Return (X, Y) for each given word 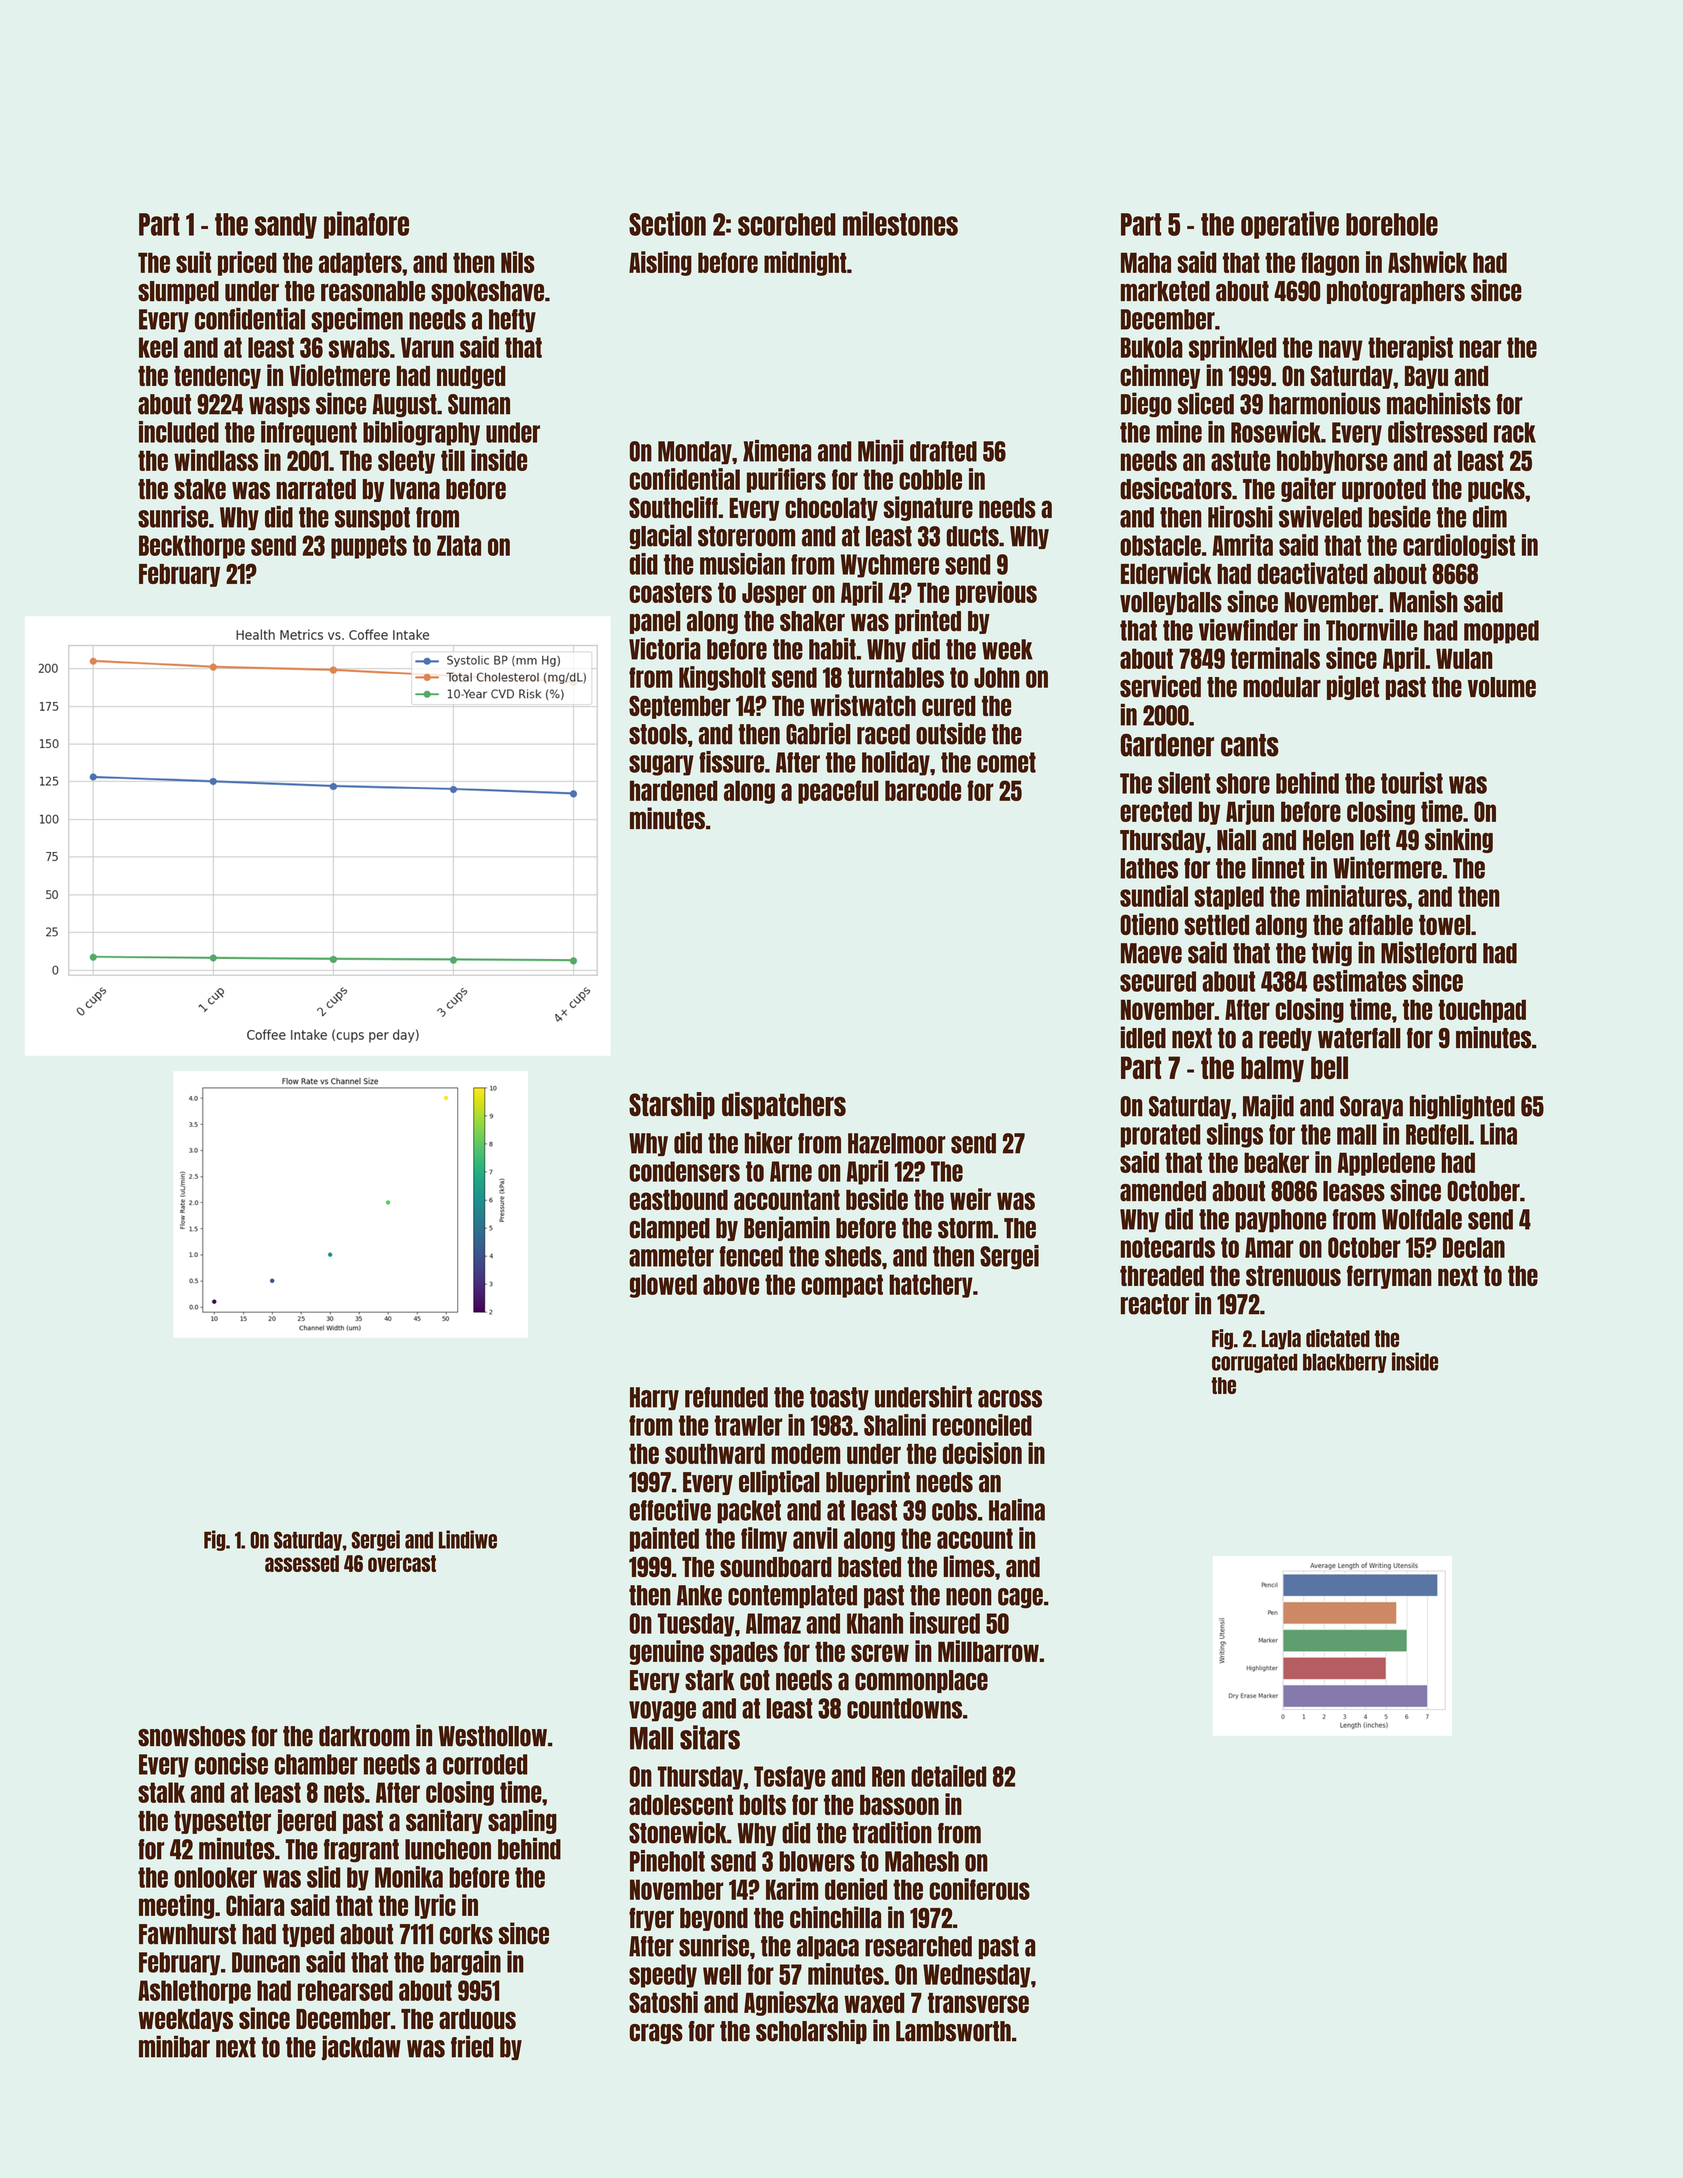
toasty (839, 1398)
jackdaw (361, 2048)
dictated (1338, 1338)
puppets (369, 547)
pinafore (366, 225)
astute (1240, 460)
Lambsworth (953, 2031)
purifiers (786, 480)
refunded (726, 1397)
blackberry (1345, 1363)
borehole (1392, 224)
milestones (900, 223)
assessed (302, 1563)
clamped (670, 1229)
